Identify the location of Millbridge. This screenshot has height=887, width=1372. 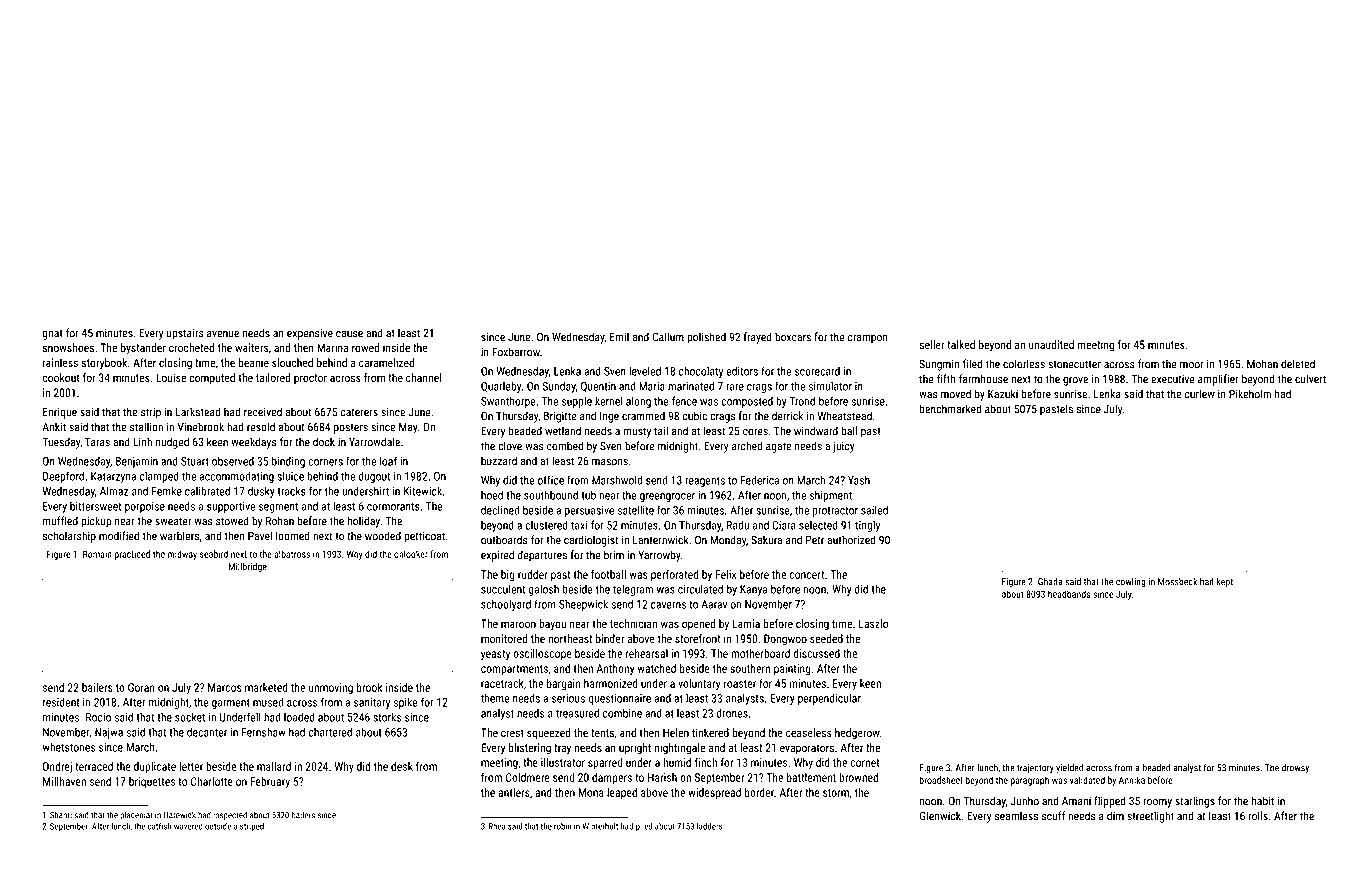
(247, 568).
